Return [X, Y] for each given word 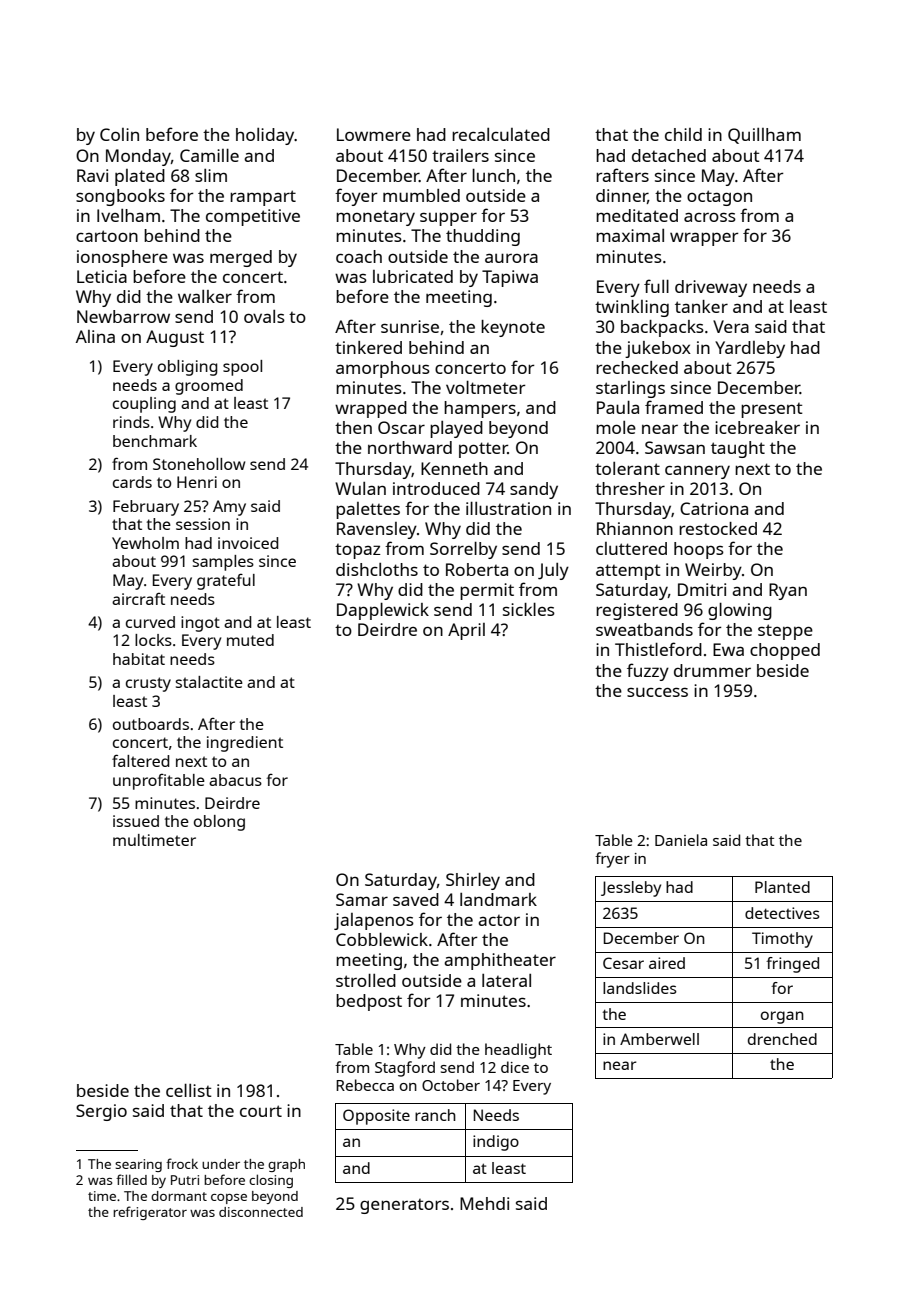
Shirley [473, 881]
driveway [711, 288]
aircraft [138, 599]
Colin [119, 134]
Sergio [101, 1112]
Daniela [681, 840]
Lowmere [374, 134]
